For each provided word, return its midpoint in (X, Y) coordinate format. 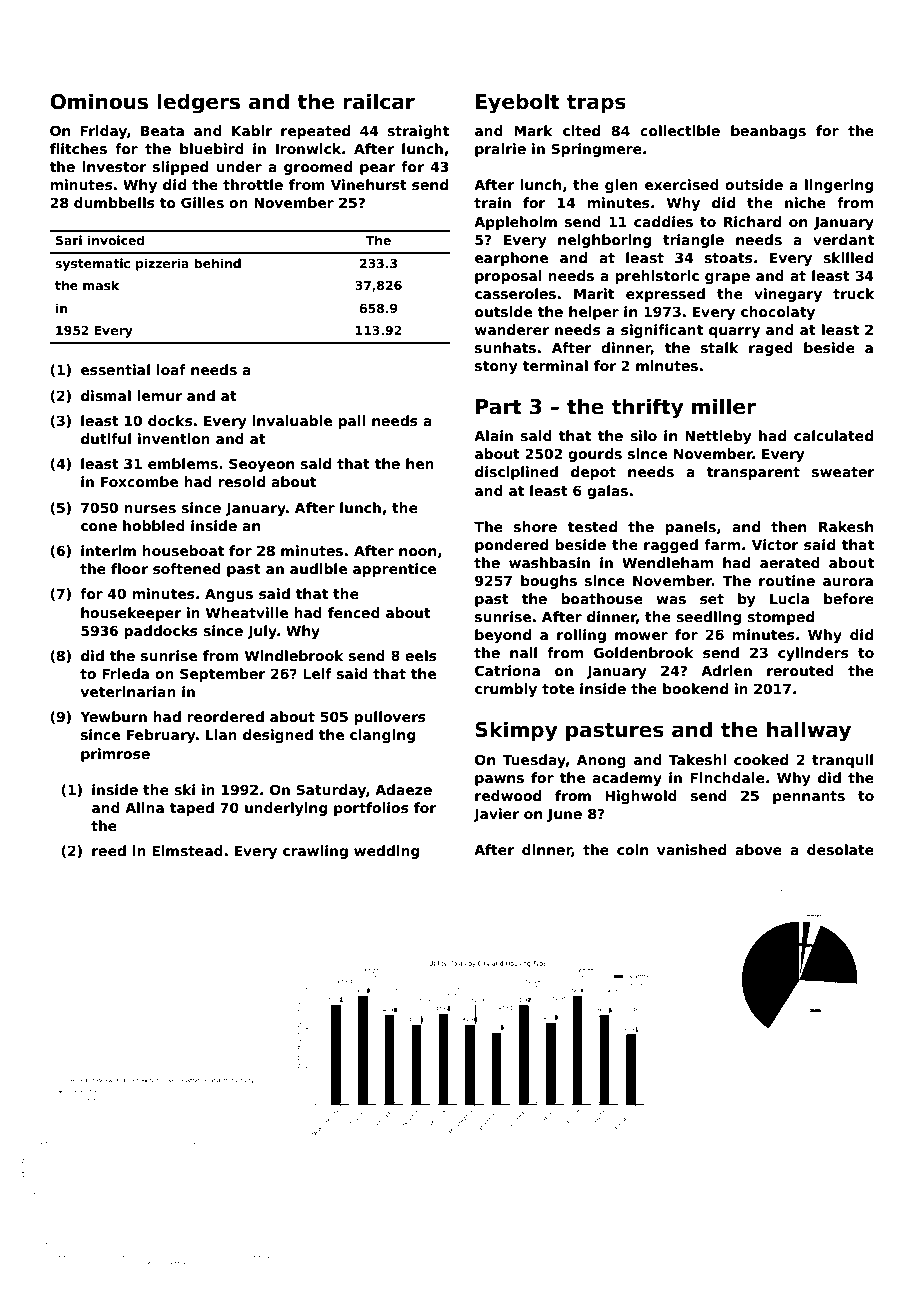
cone (99, 527)
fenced (354, 612)
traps (596, 104)
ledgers (198, 103)
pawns (499, 780)
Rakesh (846, 526)
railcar (379, 101)
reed (109, 850)
